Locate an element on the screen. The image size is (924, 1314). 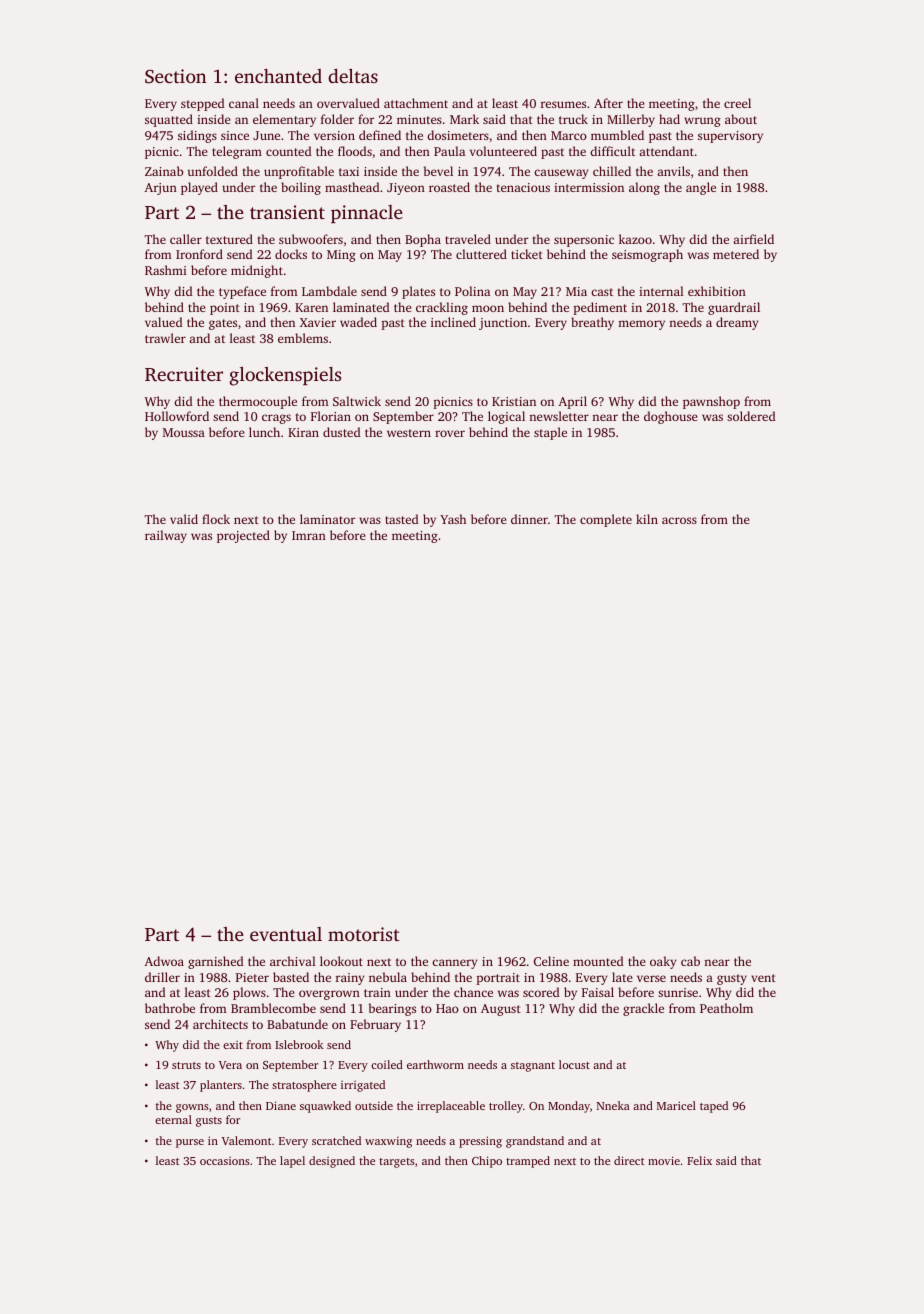
tramped is located at coordinates (528, 1162).
